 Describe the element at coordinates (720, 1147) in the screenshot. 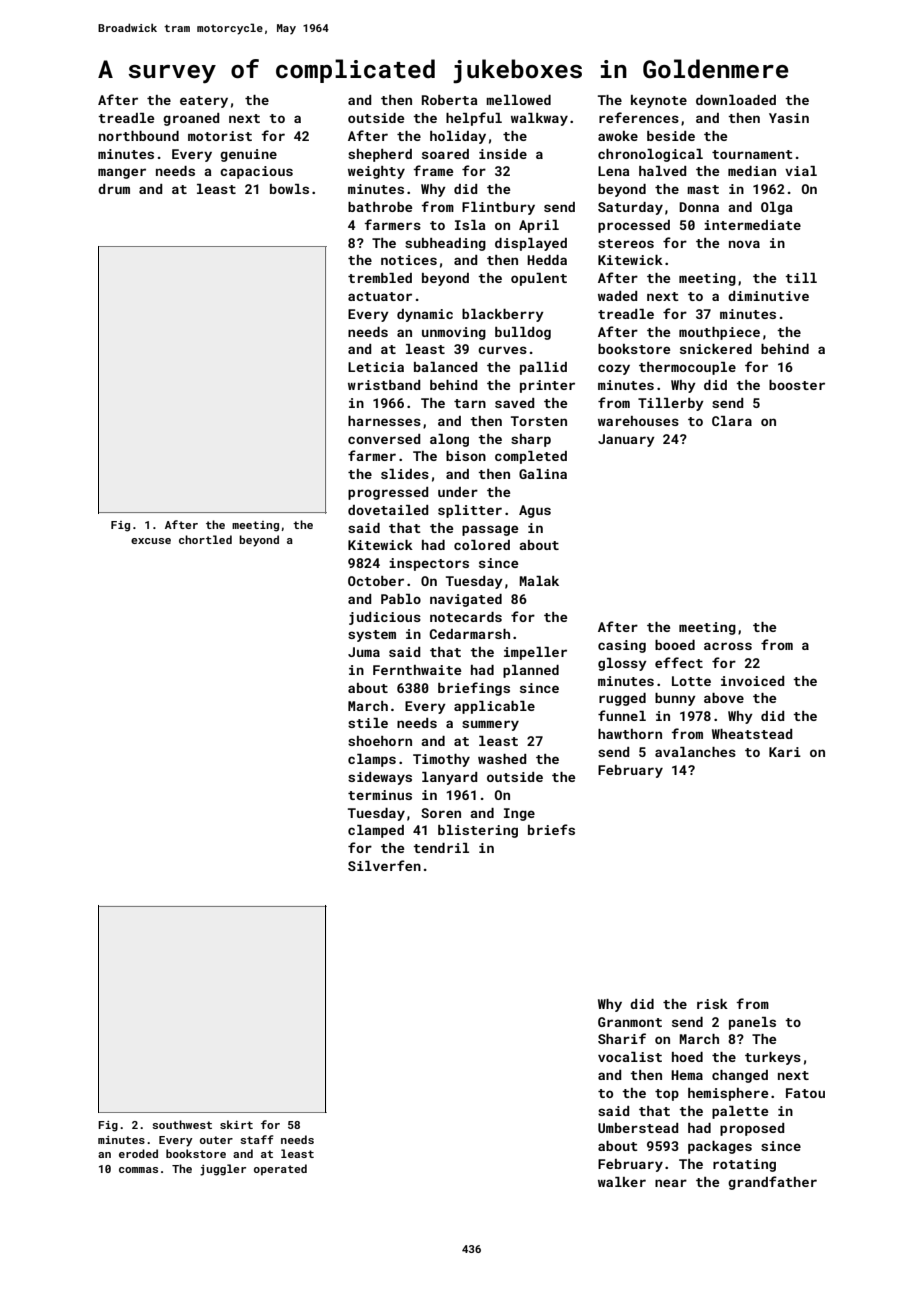

I see `packages` at that location.
